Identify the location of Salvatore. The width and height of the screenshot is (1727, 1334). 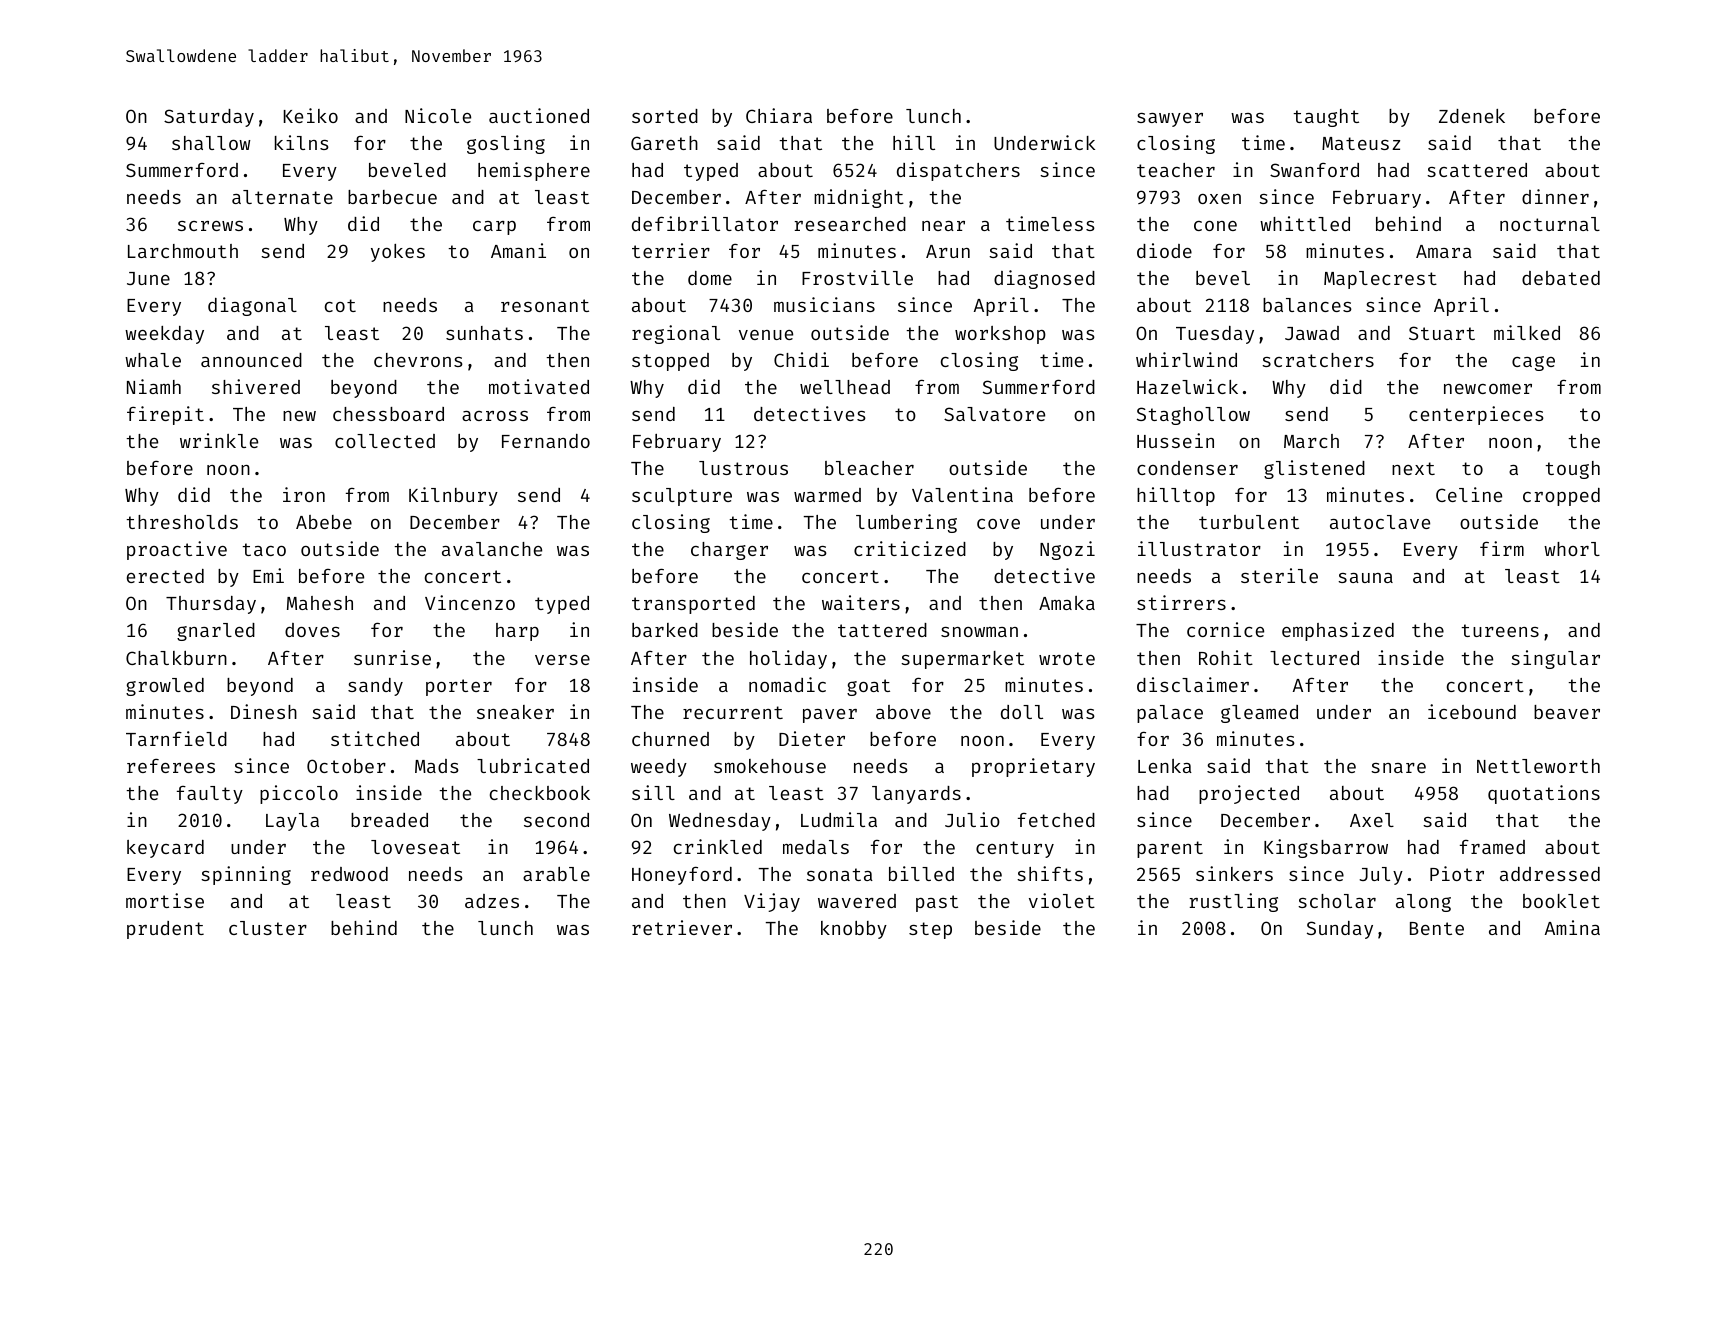
(994, 414).
